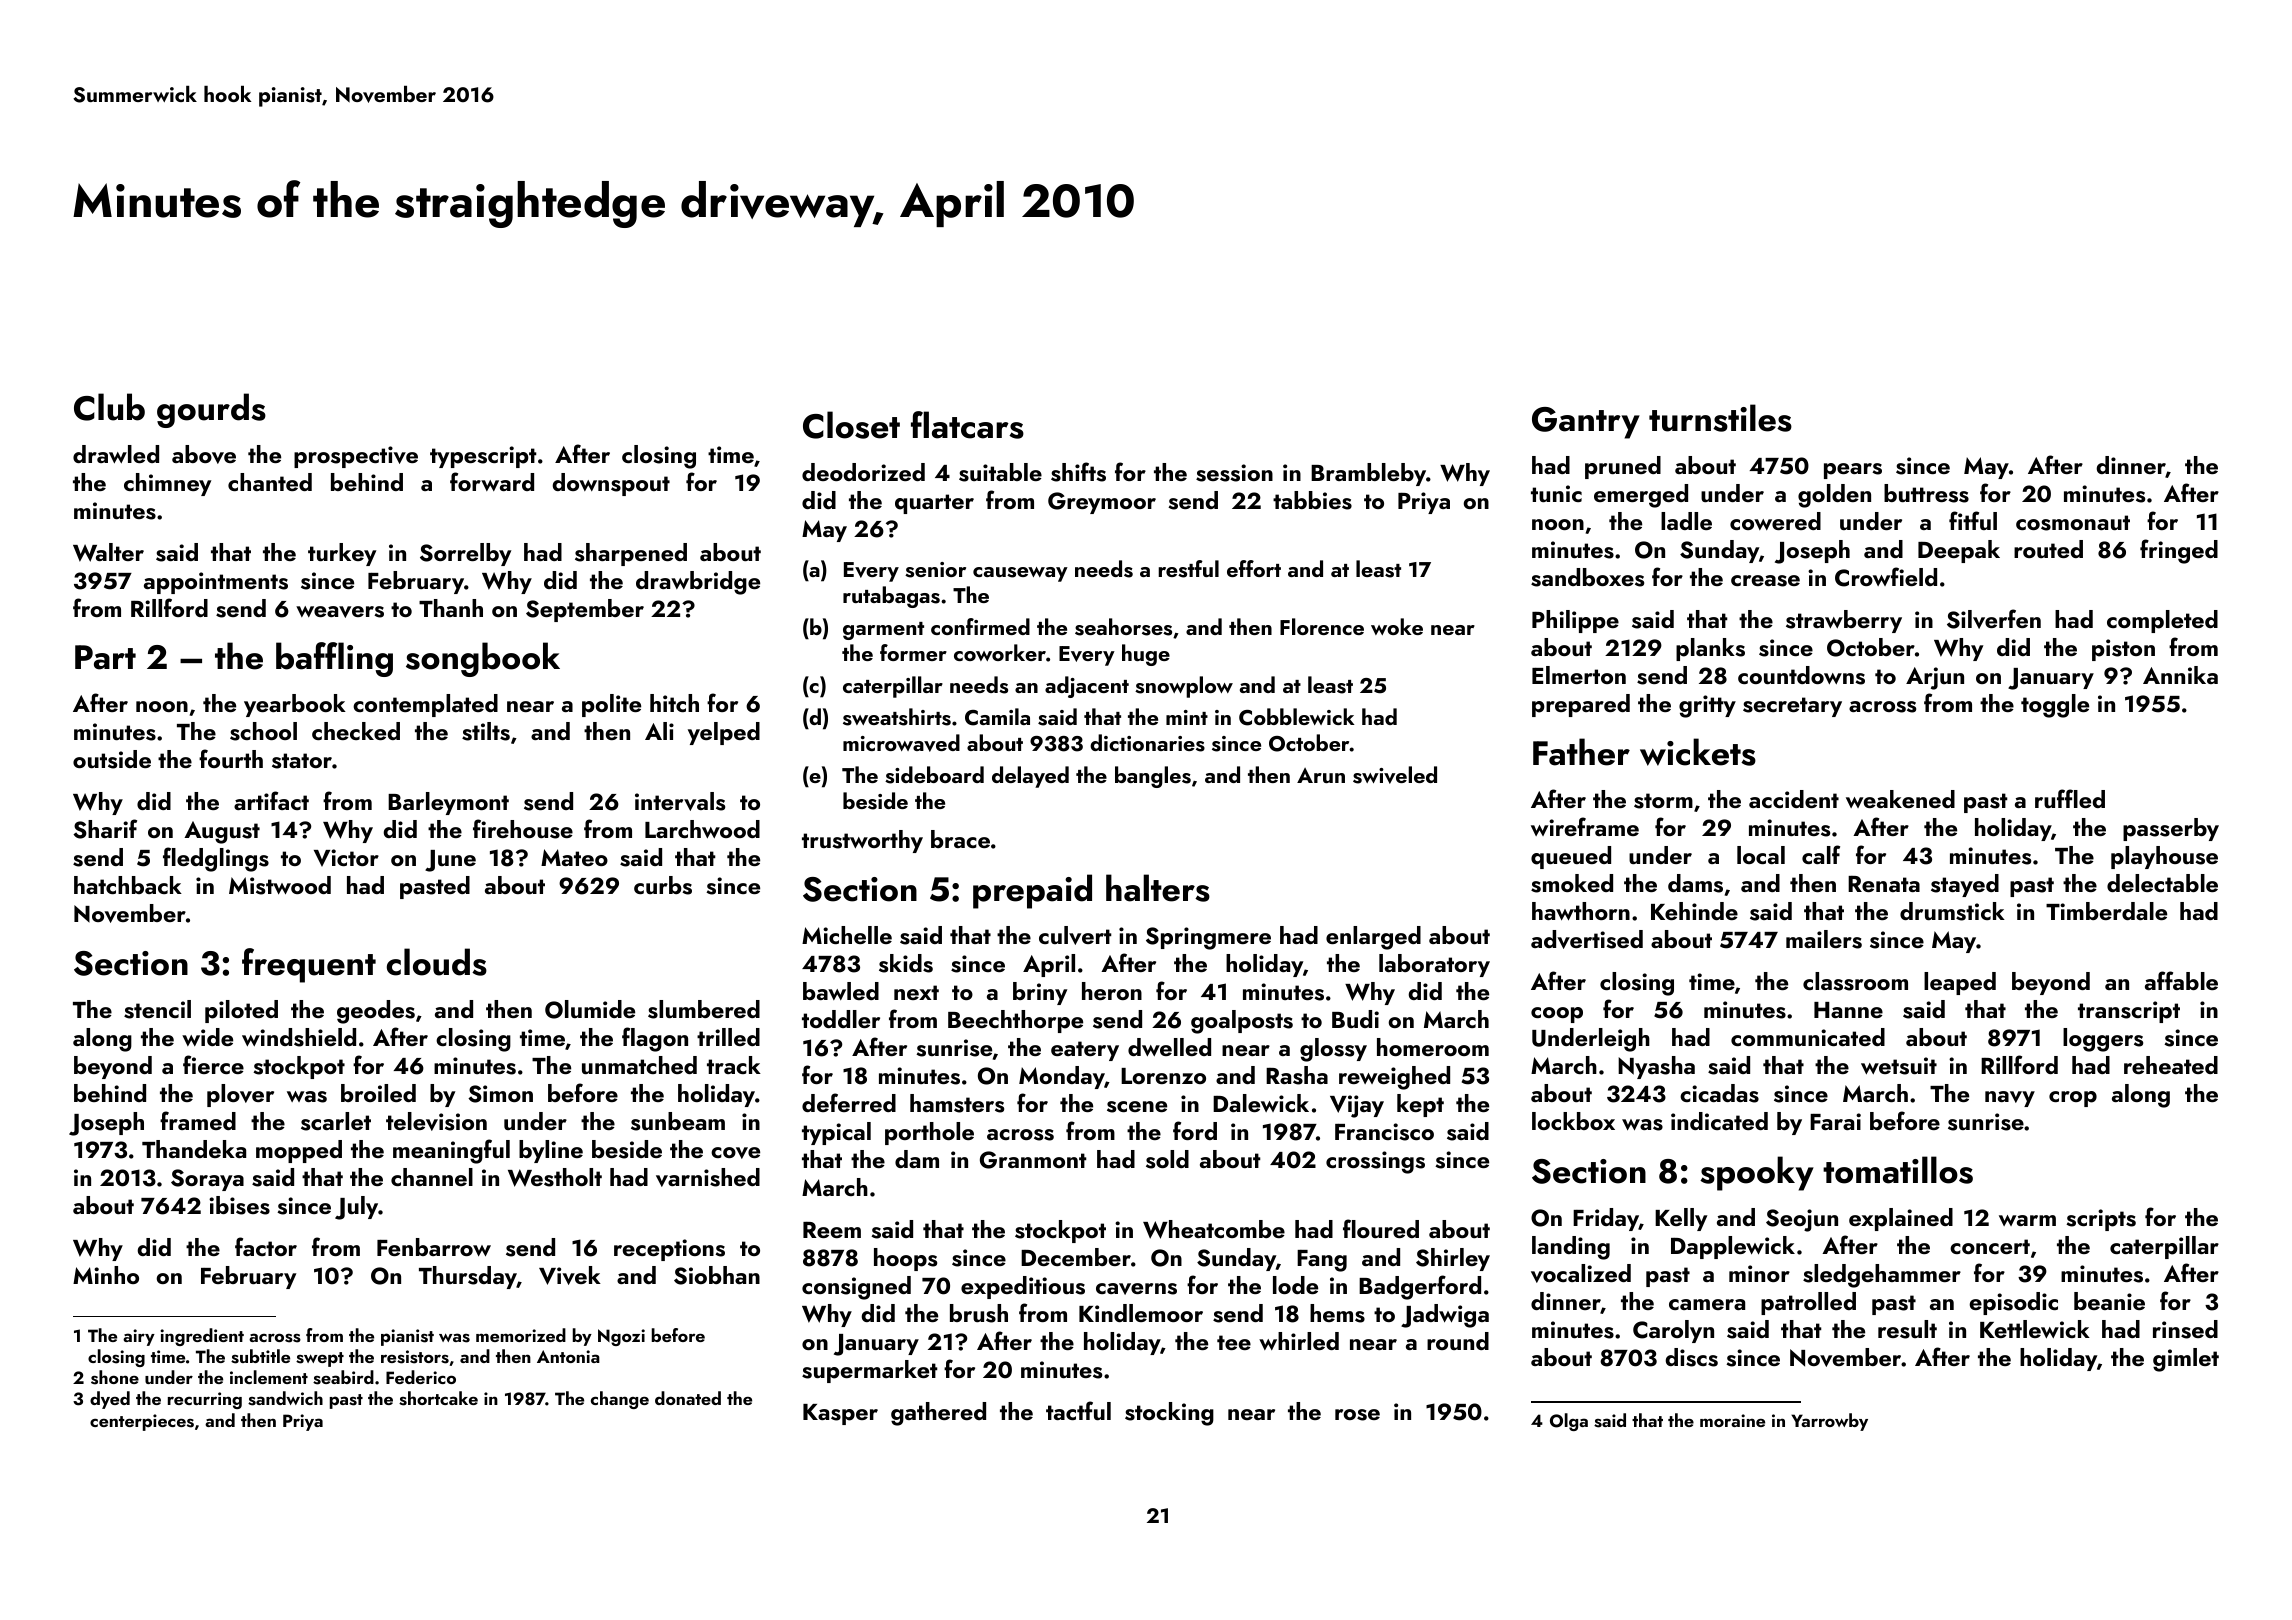 This document has width=2292, height=1620. Describe the element at coordinates (590, 1009) in the document. I see `Olumide` at that location.
